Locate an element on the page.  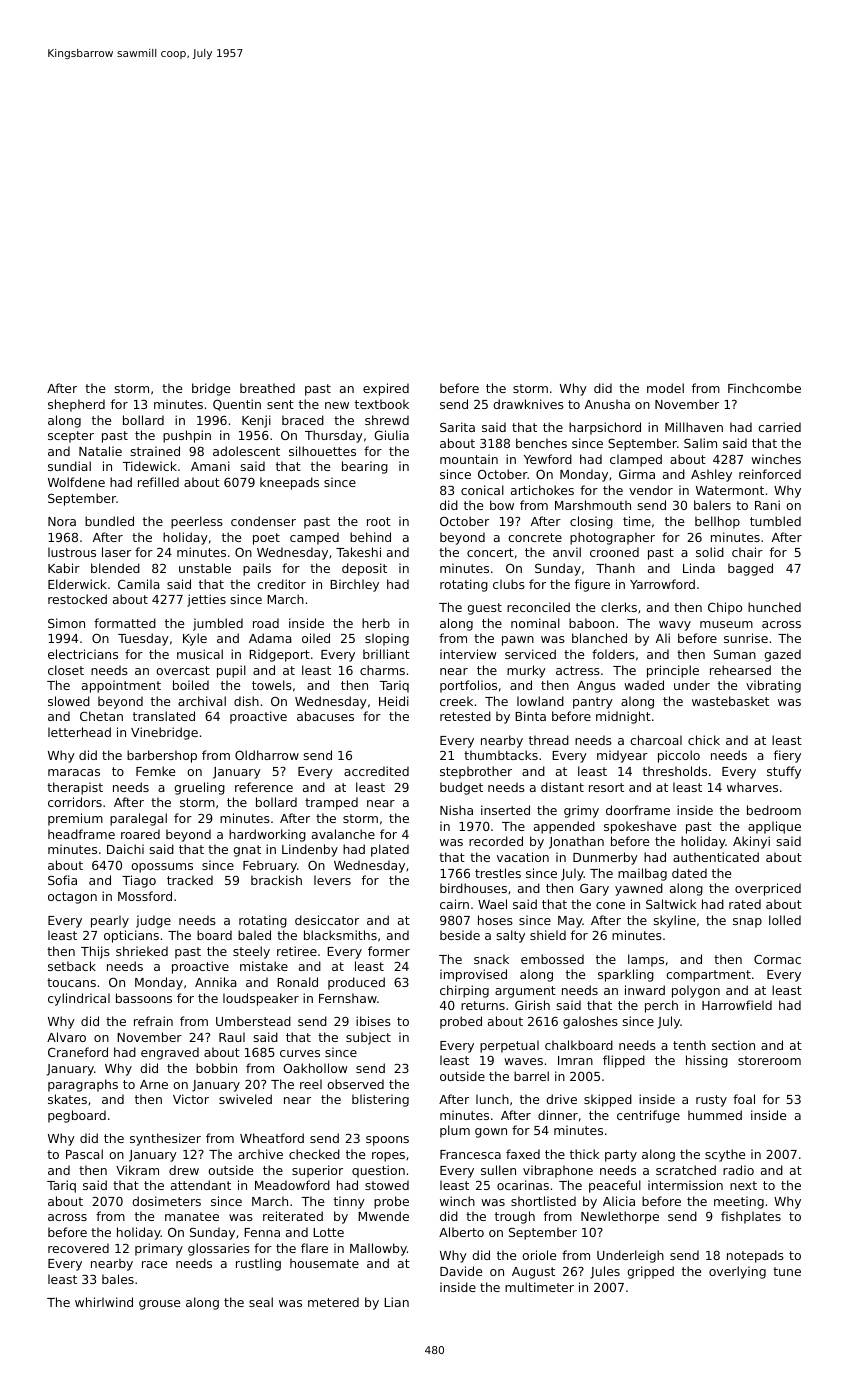
Natalie is located at coordinates (100, 451).
